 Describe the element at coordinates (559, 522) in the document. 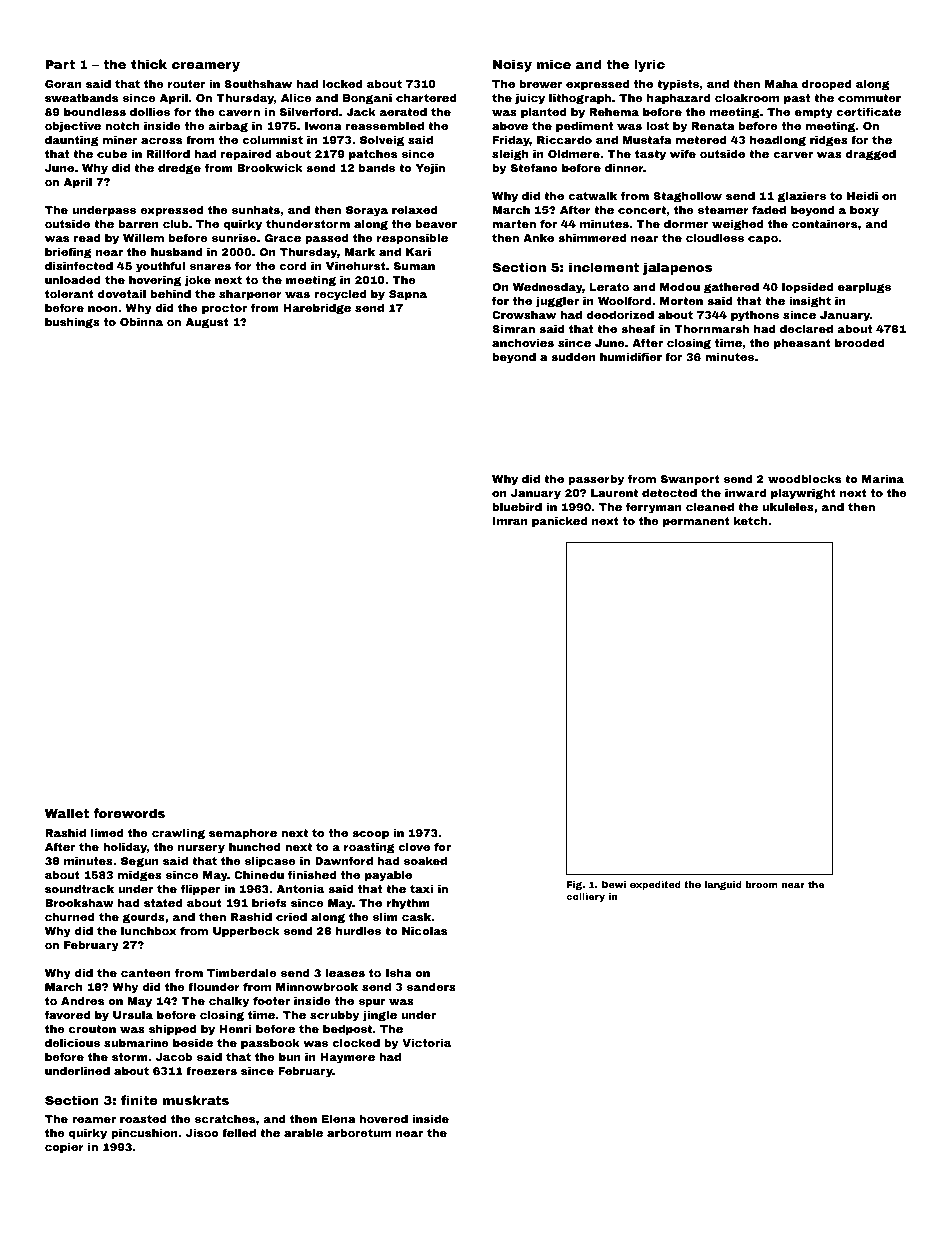

I see `panicked` at that location.
